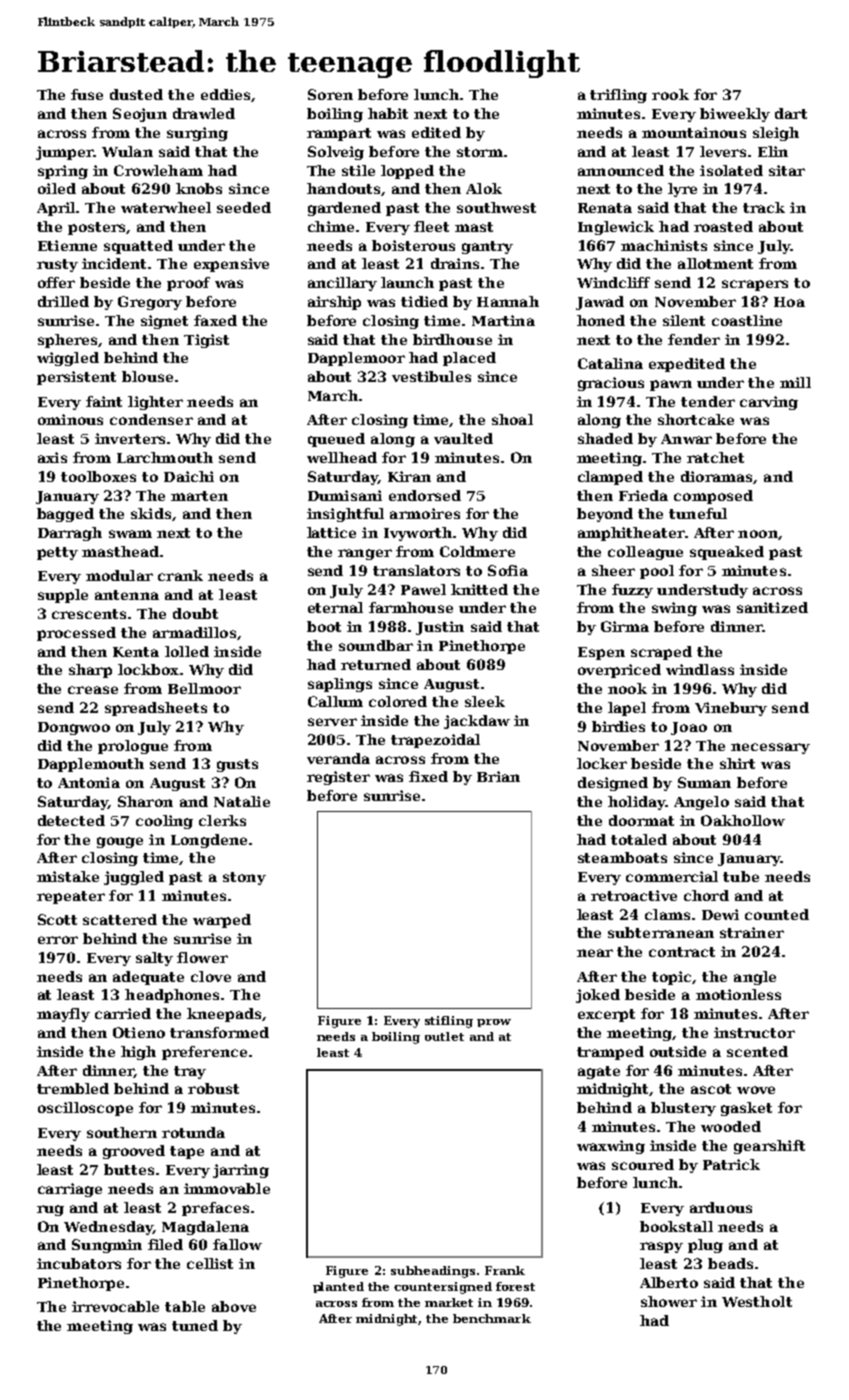 This document has width=849, height=1400. What do you see at coordinates (222, 921) in the document?
I see `warped` at bounding box center [222, 921].
